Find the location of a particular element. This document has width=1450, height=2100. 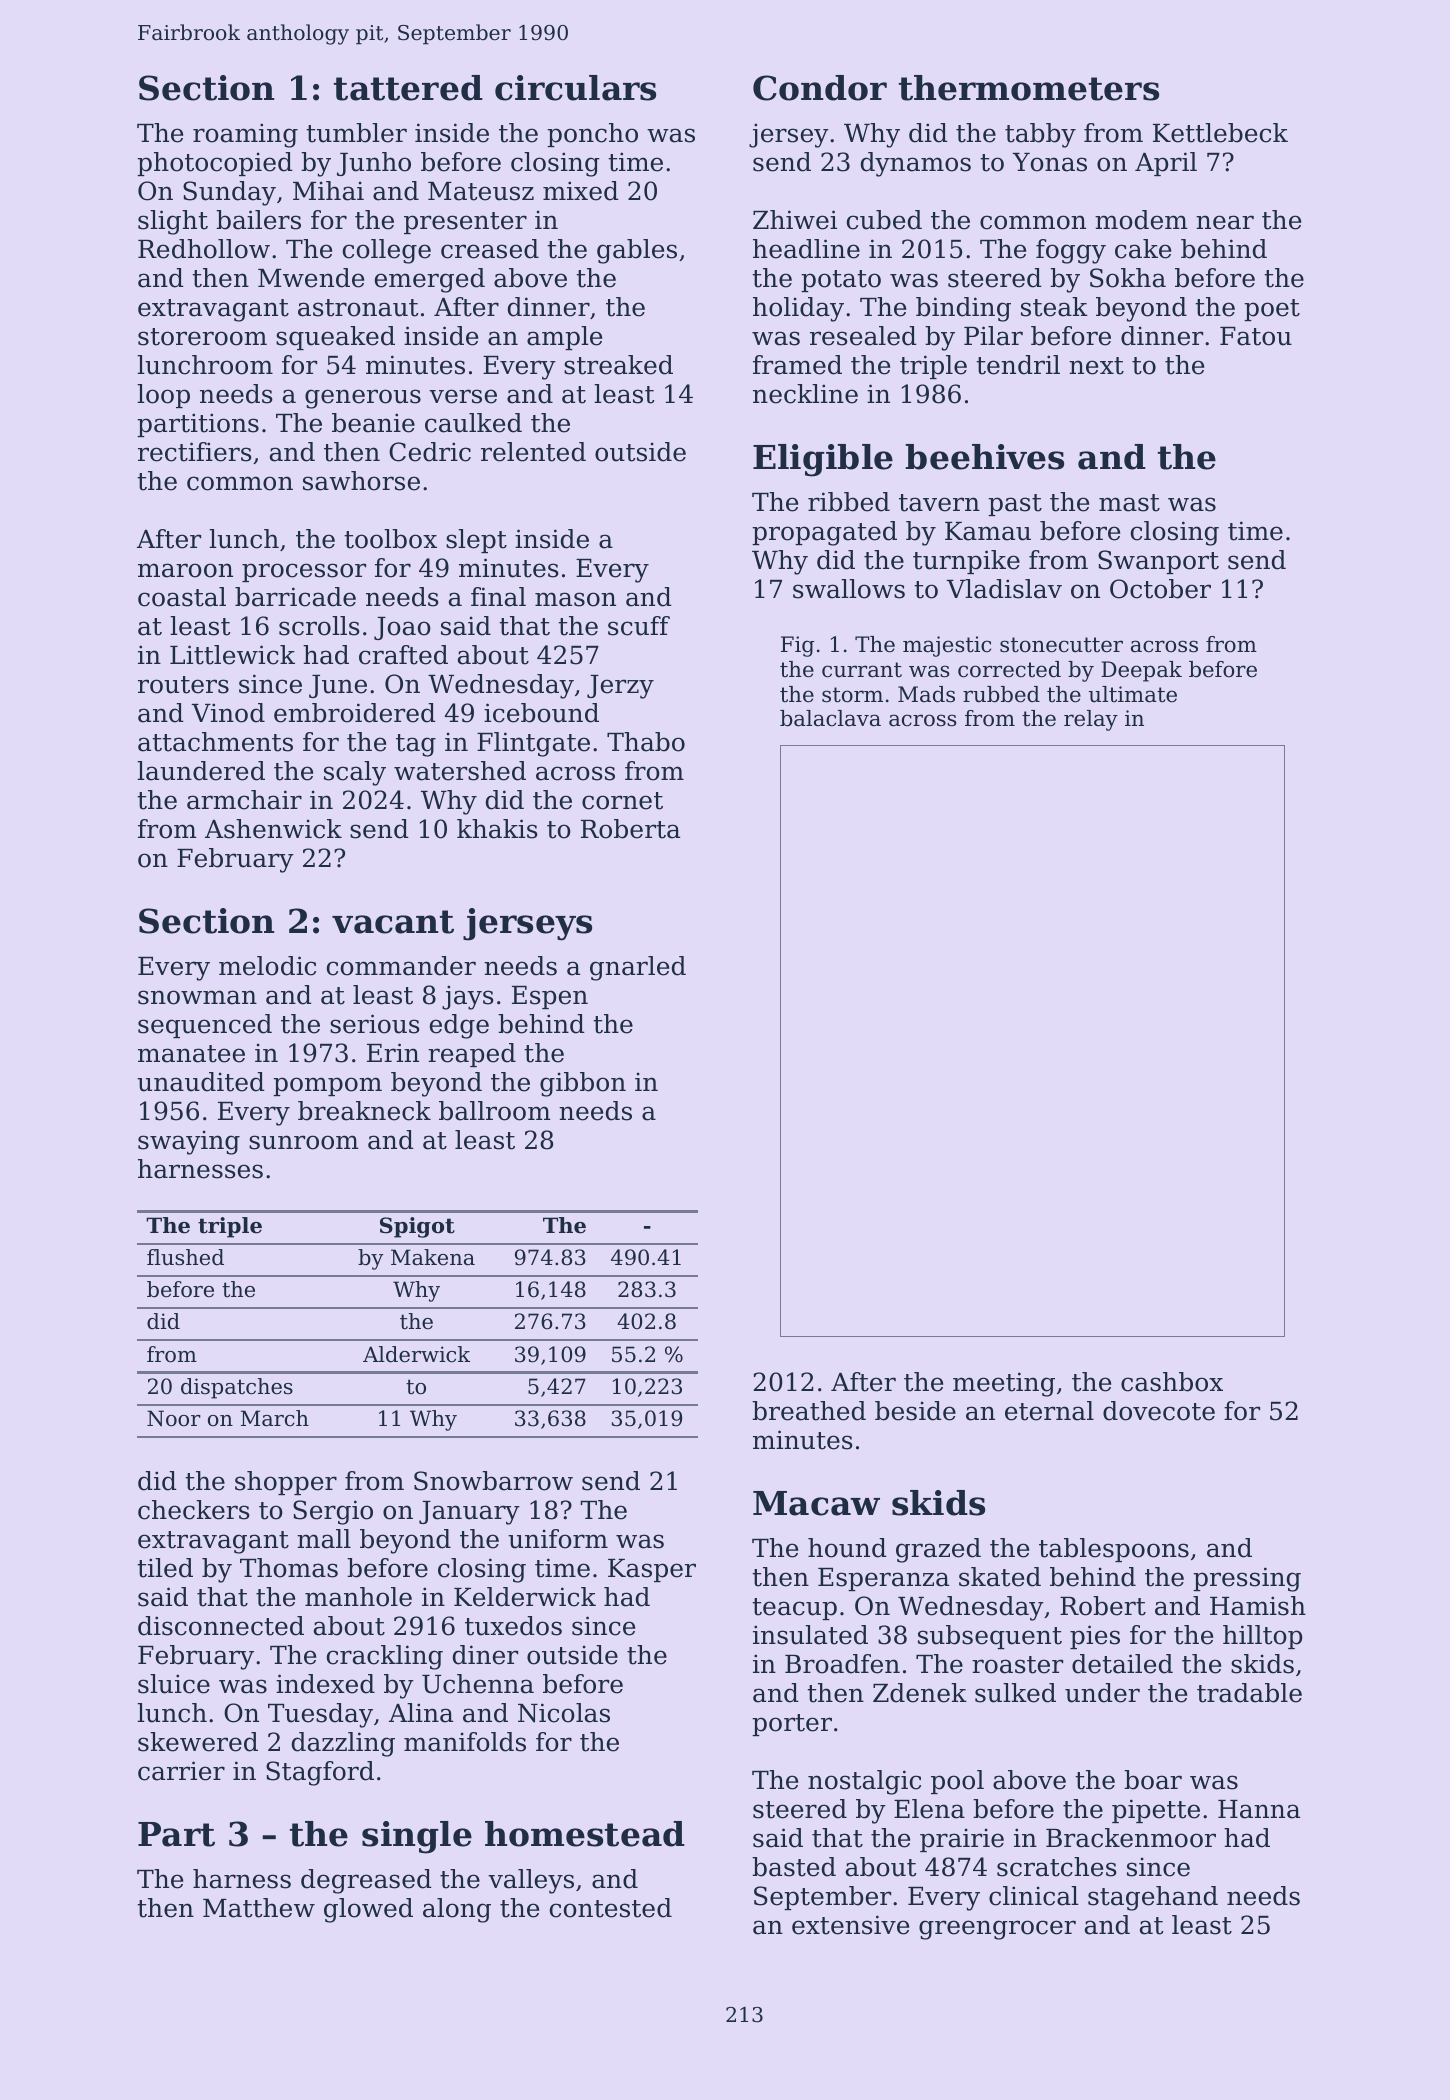

Condor is located at coordinates (820, 88).
